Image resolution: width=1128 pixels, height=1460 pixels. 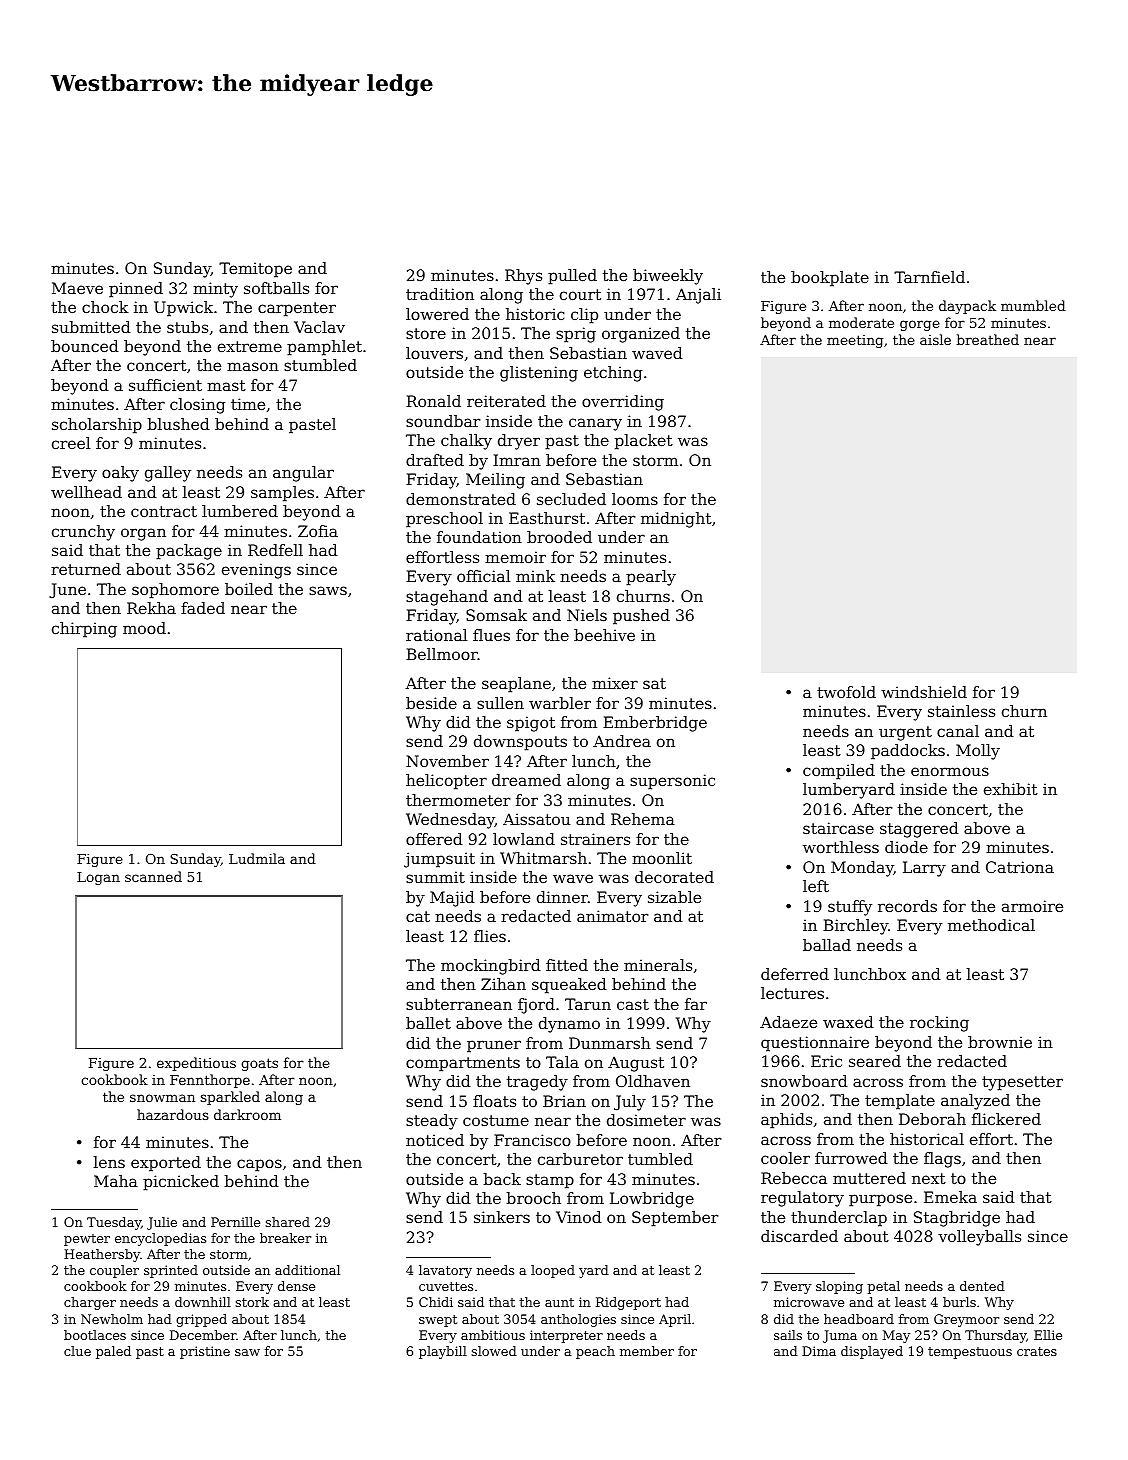 I want to click on breathed, so click(x=988, y=339).
